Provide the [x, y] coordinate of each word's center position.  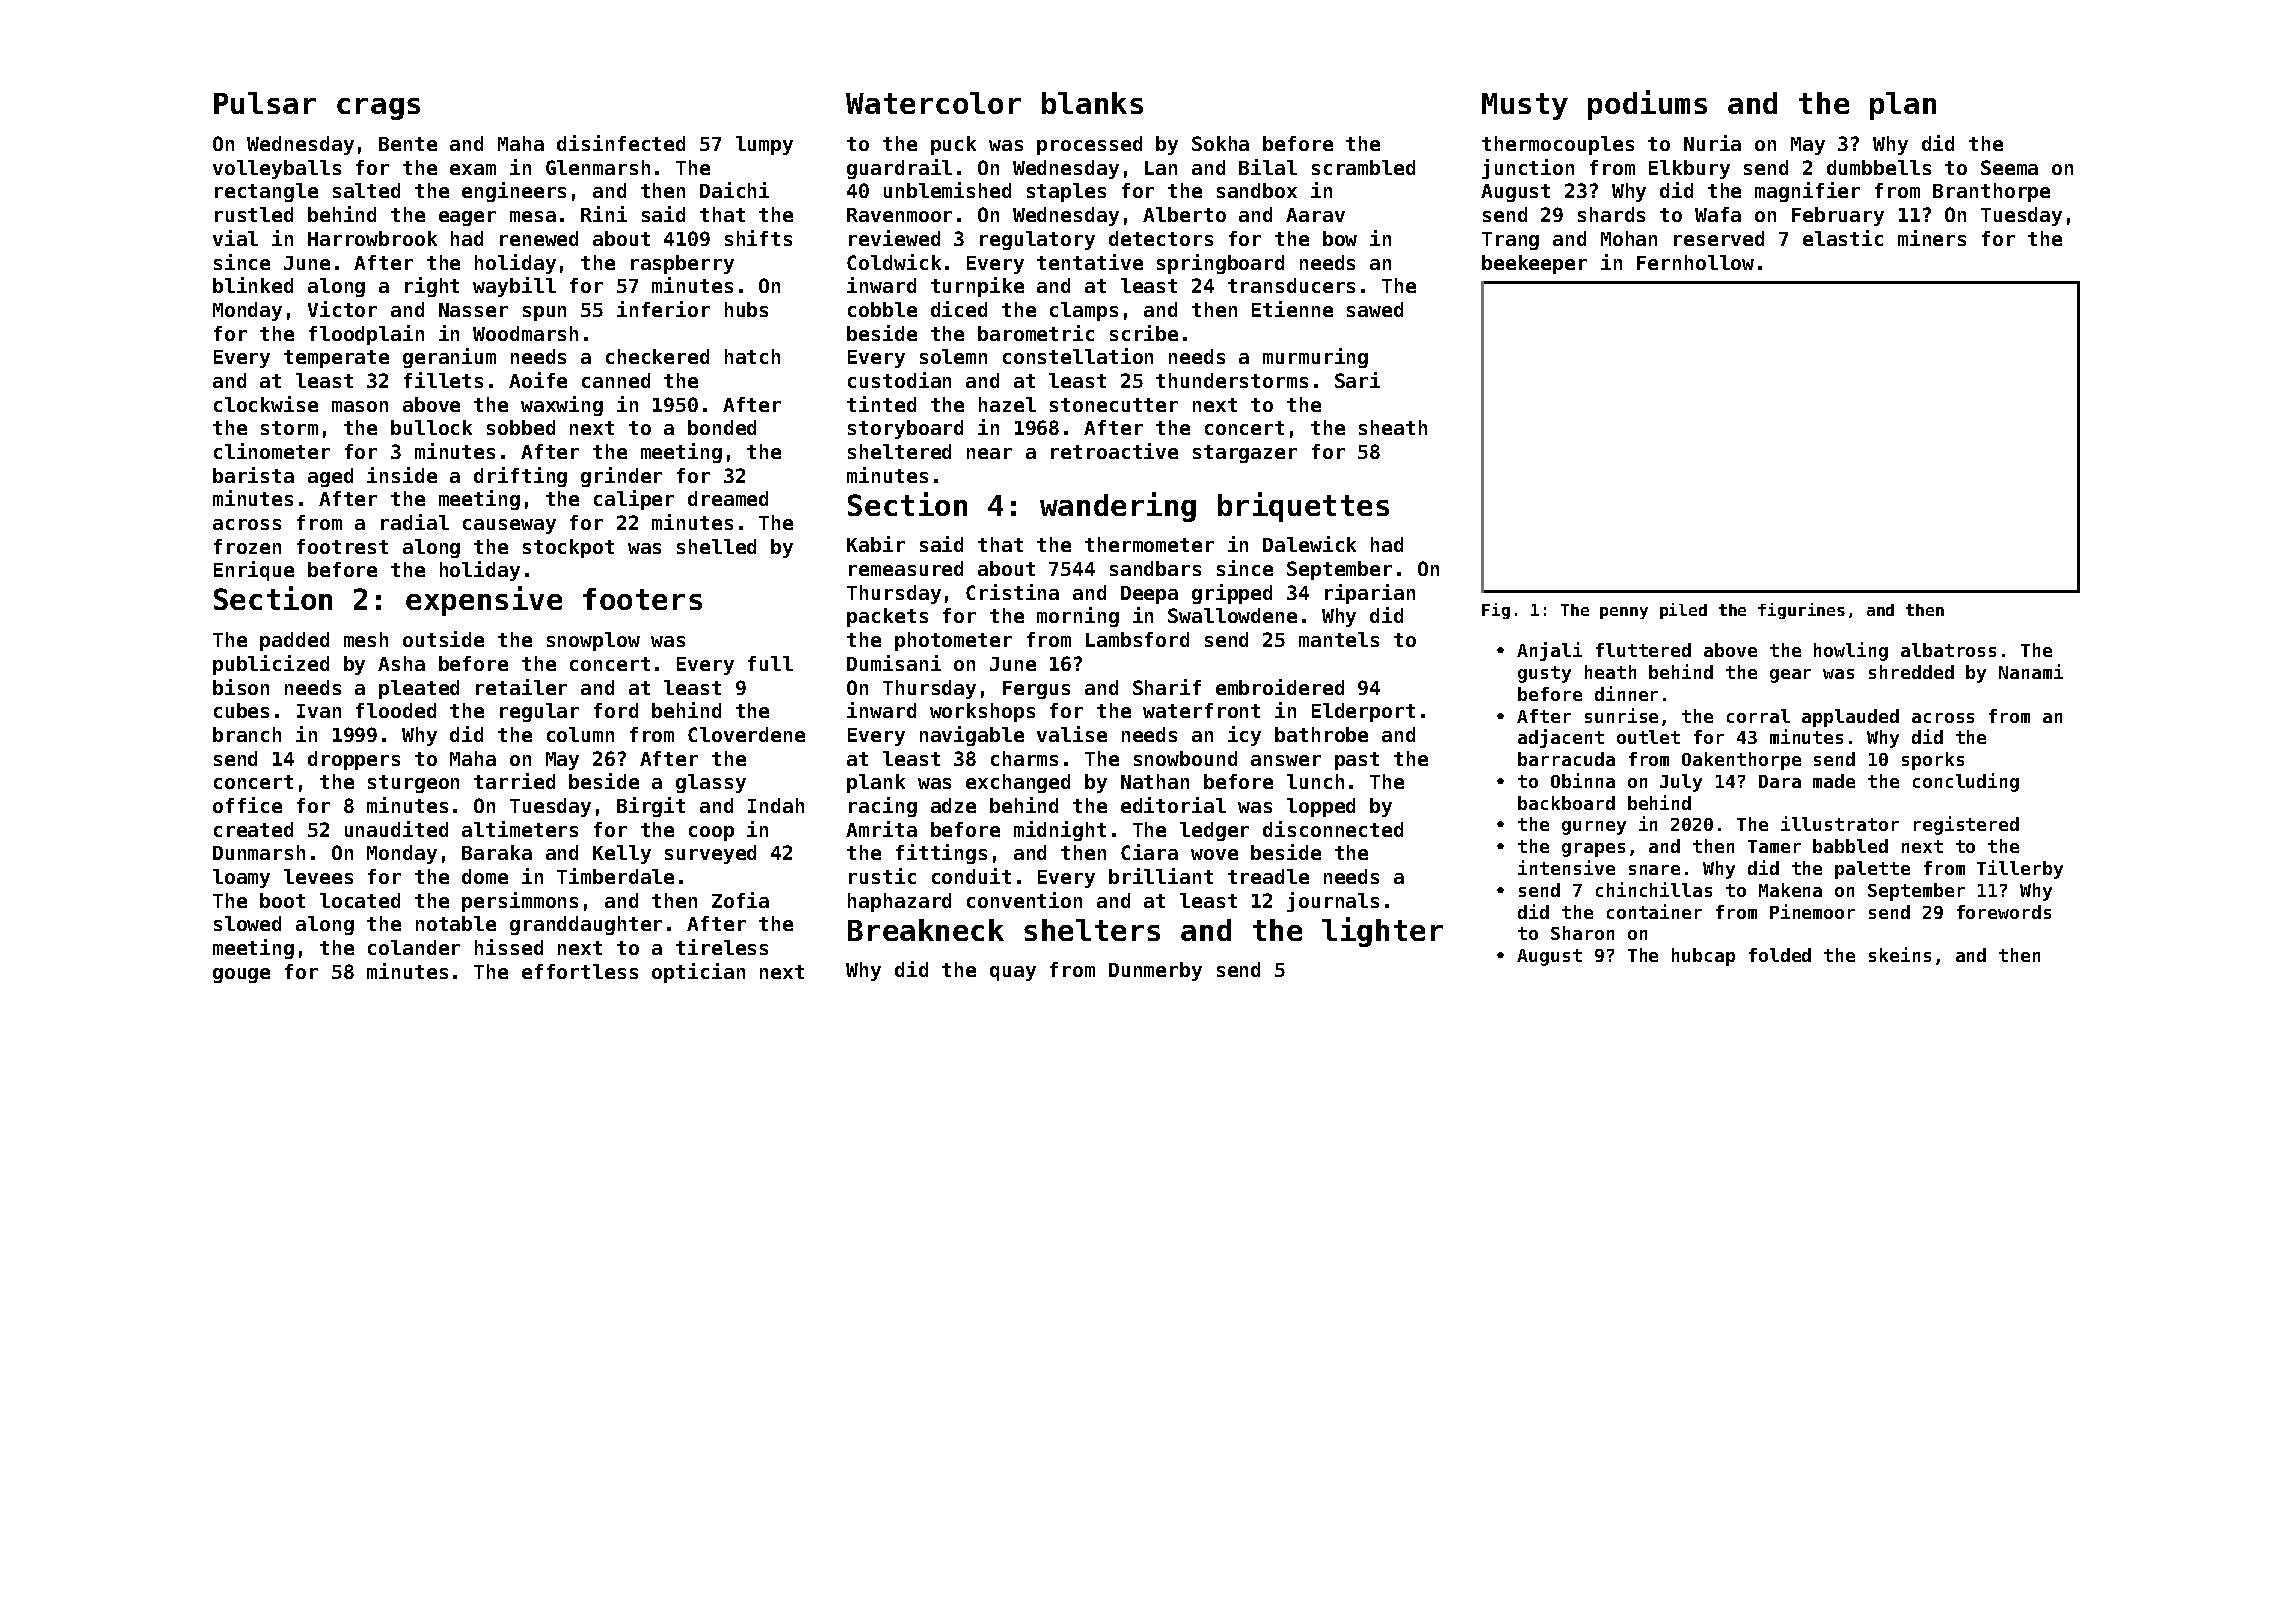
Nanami [2031, 671]
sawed [1375, 309]
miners [1932, 238]
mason [360, 406]
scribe [1144, 333]
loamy [241, 878]
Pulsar [265, 103]
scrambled [1363, 167]
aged [330, 477]
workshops [982, 712]
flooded [396, 710]
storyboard [905, 429]
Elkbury [1689, 169]
